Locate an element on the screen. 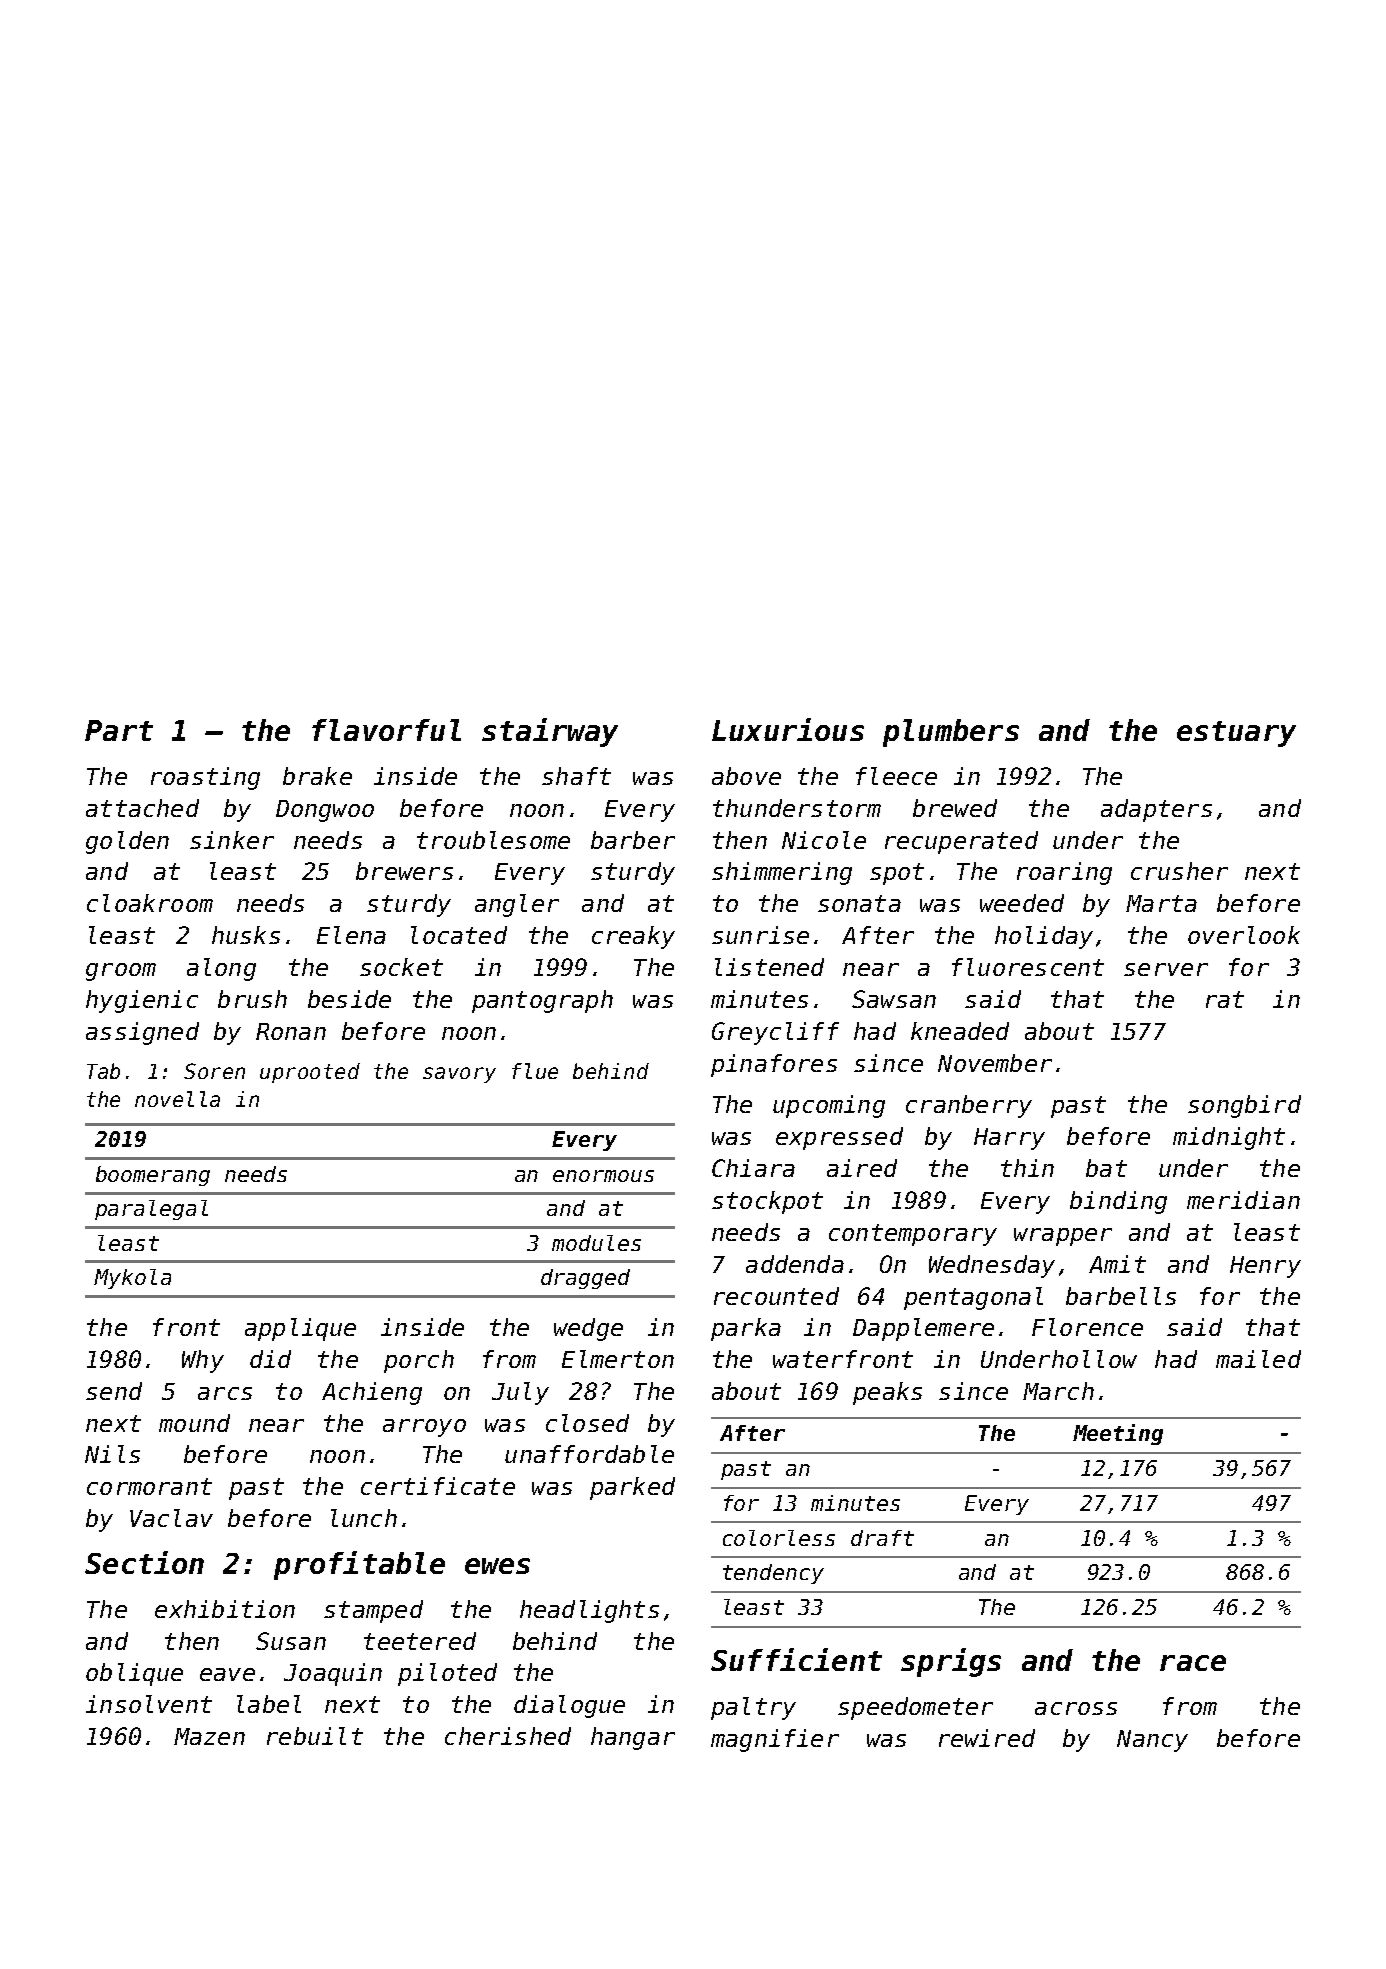 Image resolution: width=1386 pixels, height=1969 pixels. race is located at coordinates (1193, 1663).
